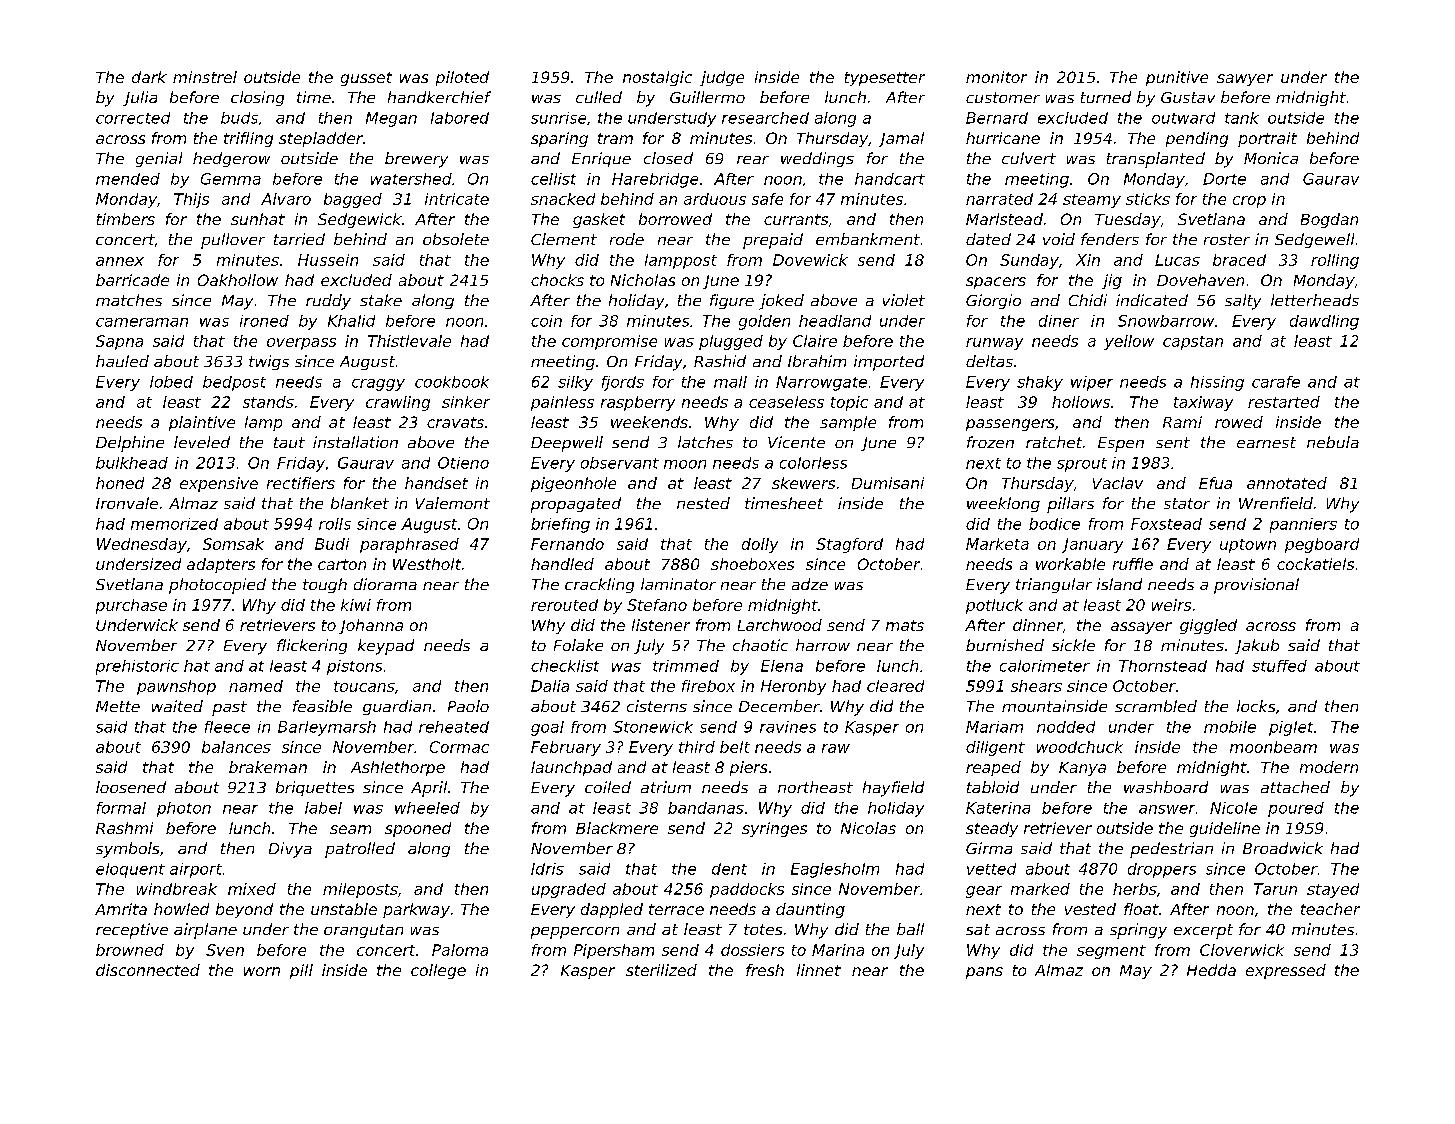 The image size is (1455, 1124). I want to click on woodchuck, so click(1080, 747).
